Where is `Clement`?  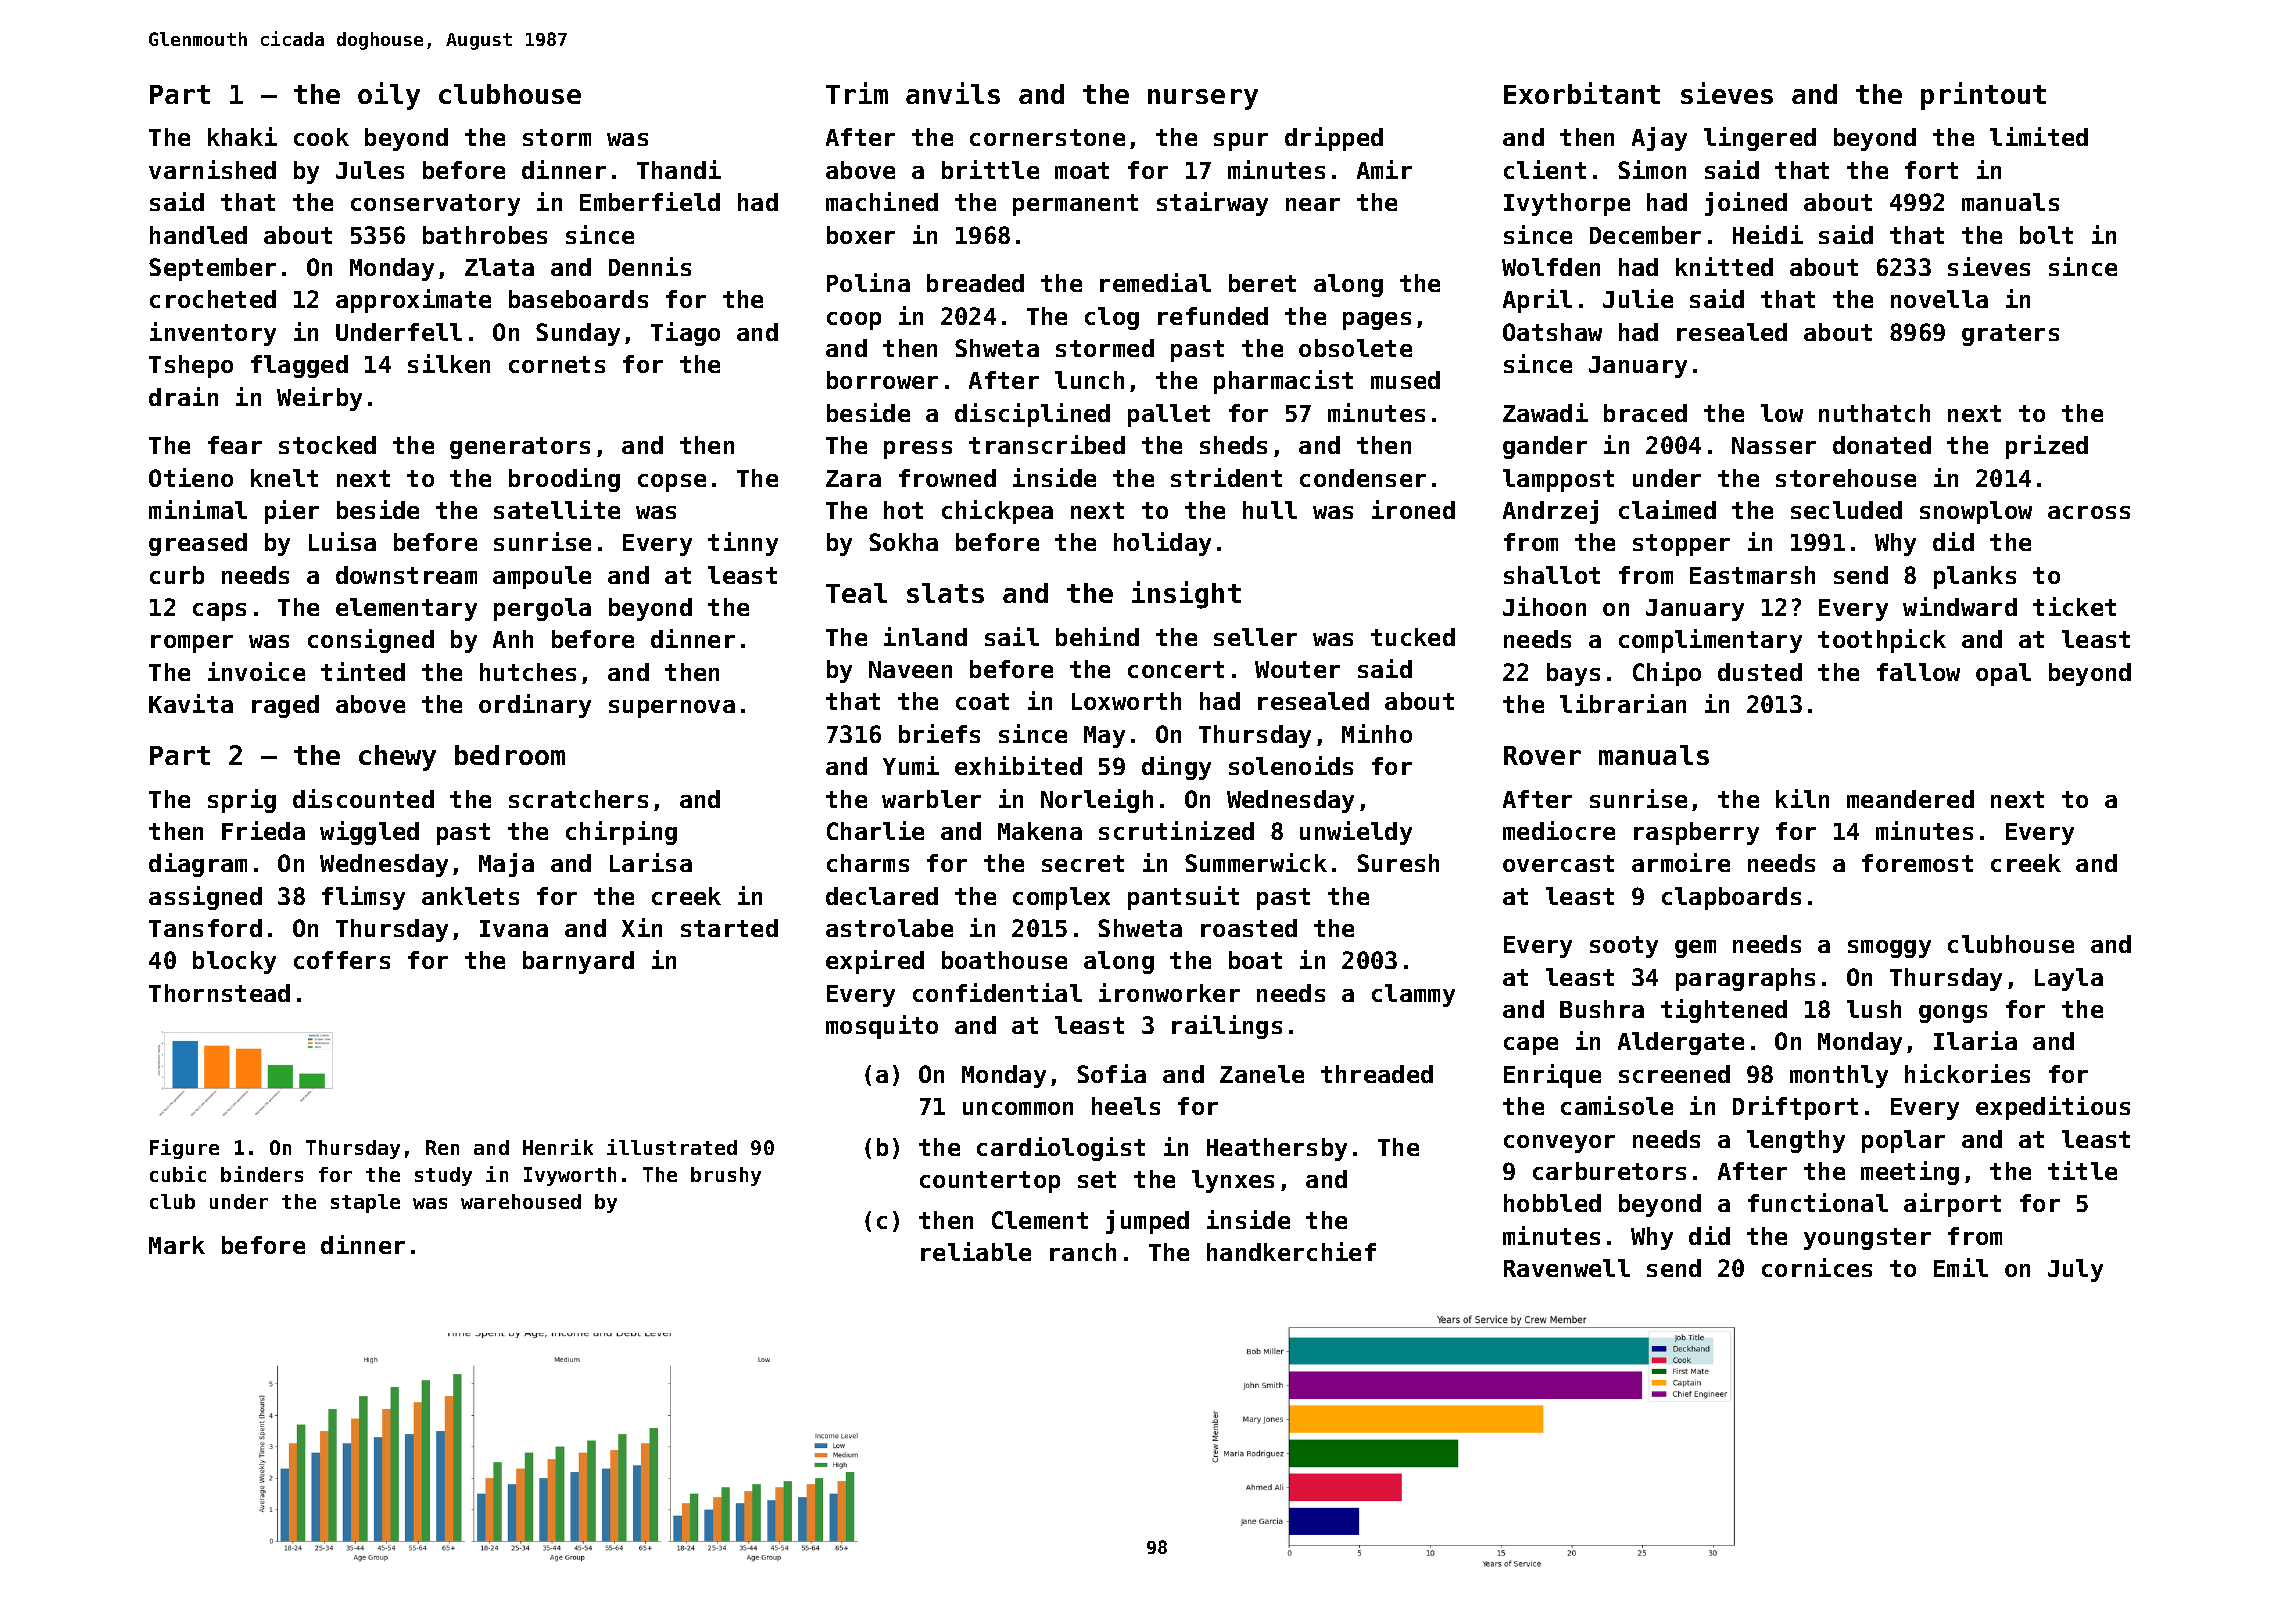 Clement is located at coordinates (1040, 1220).
